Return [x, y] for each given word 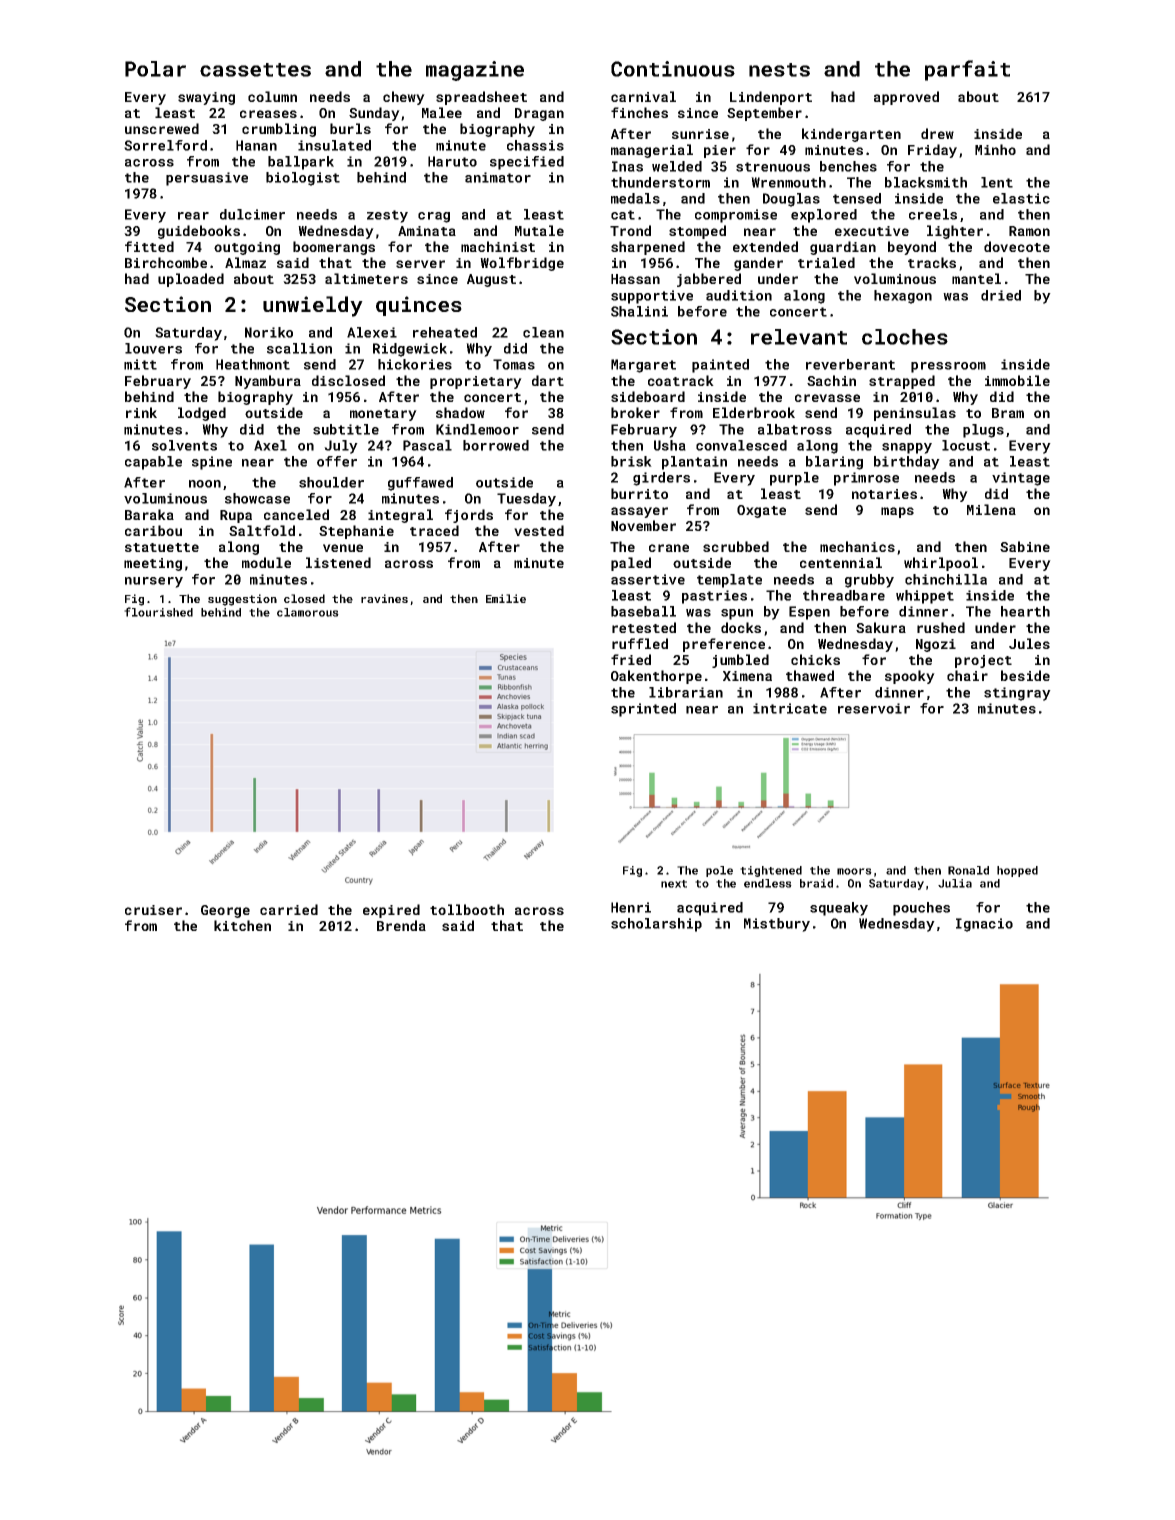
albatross [795, 429]
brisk [631, 461]
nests [779, 70]
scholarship [656, 925]
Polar [155, 69]
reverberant [850, 364]
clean [543, 332]
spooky [910, 677]
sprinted [643, 710]
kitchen [242, 925]
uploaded [191, 280]
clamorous [308, 612]
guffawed [420, 484]
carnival [643, 96]
